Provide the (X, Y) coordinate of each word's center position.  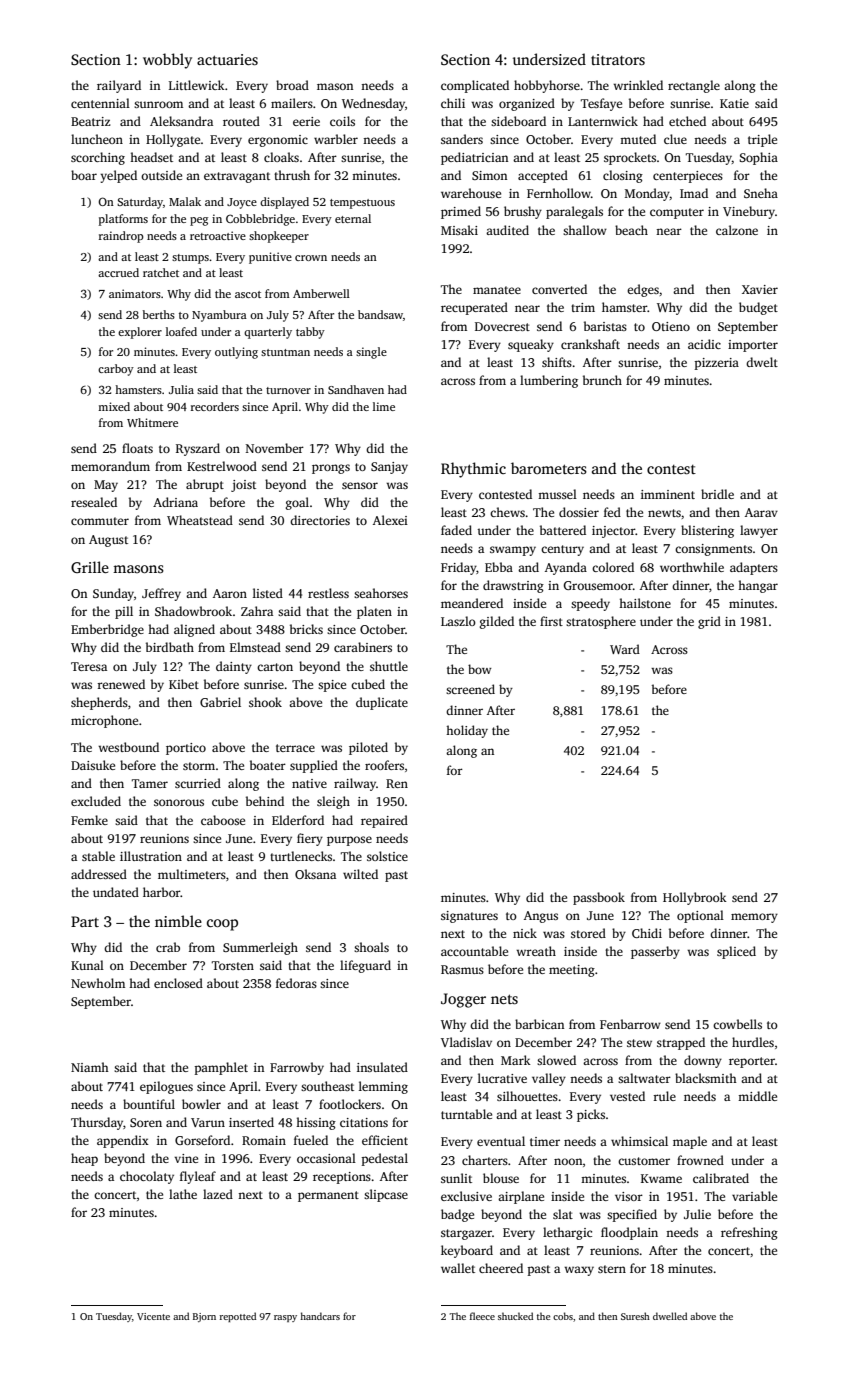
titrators (618, 59)
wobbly (167, 61)
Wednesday (373, 104)
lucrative (502, 1078)
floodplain (629, 1233)
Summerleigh (260, 948)
